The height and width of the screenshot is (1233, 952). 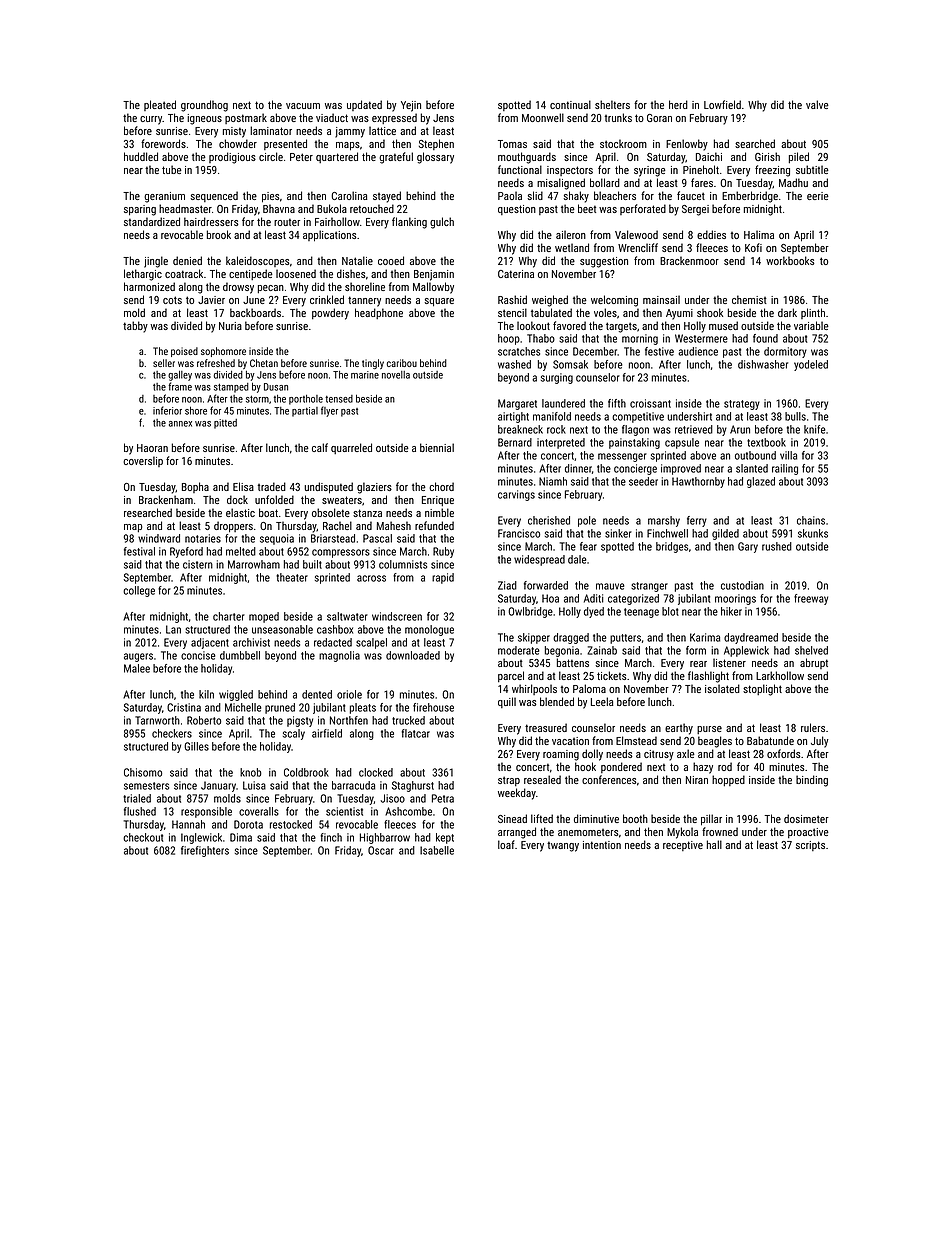 I want to click on stranger, so click(x=649, y=587).
